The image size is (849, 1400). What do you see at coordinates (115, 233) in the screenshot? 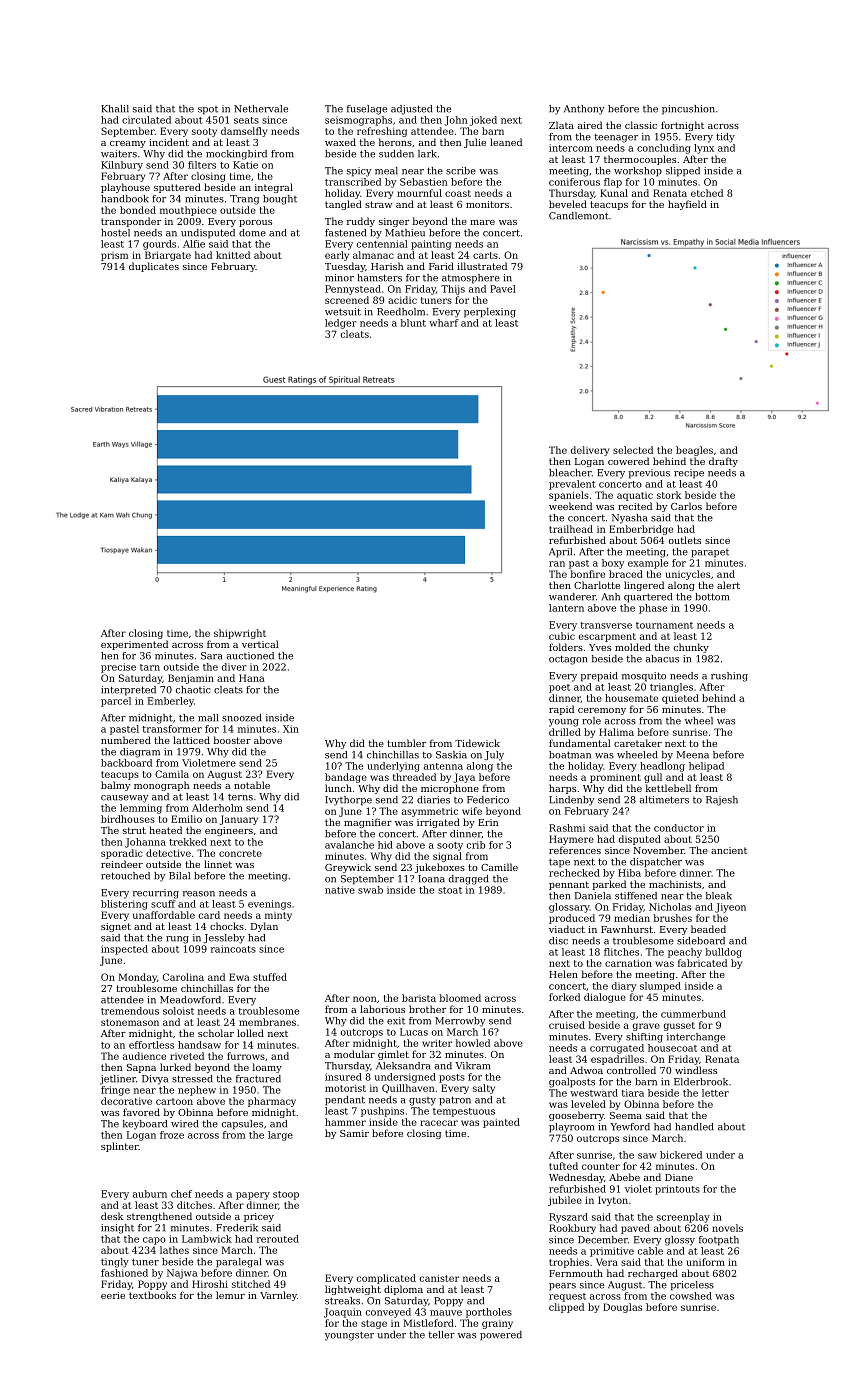
I see `hostel` at bounding box center [115, 233].
